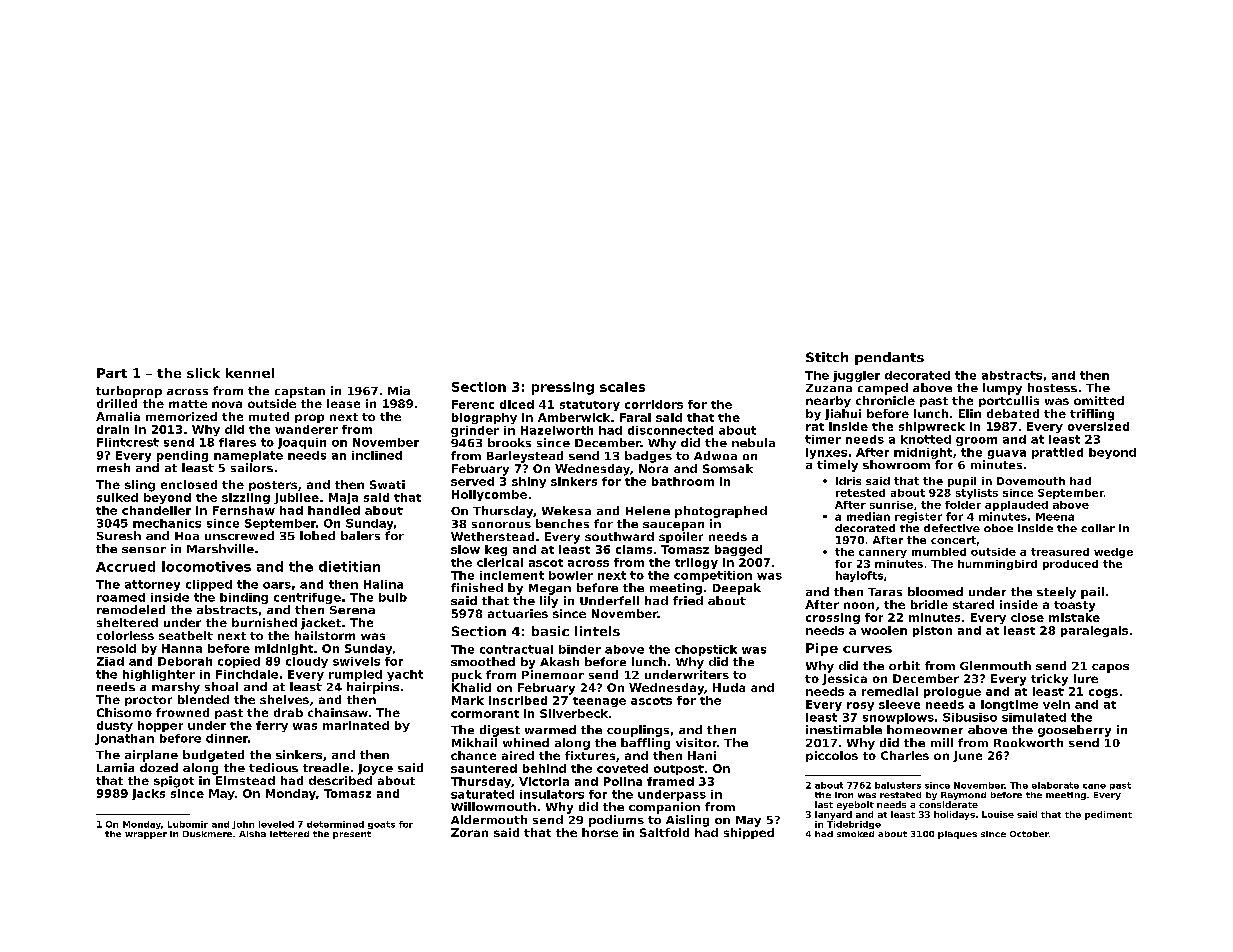 Image resolution: width=1233 pixels, height=952 pixels. What do you see at coordinates (749, 833) in the image?
I see `shipped` at bounding box center [749, 833].
